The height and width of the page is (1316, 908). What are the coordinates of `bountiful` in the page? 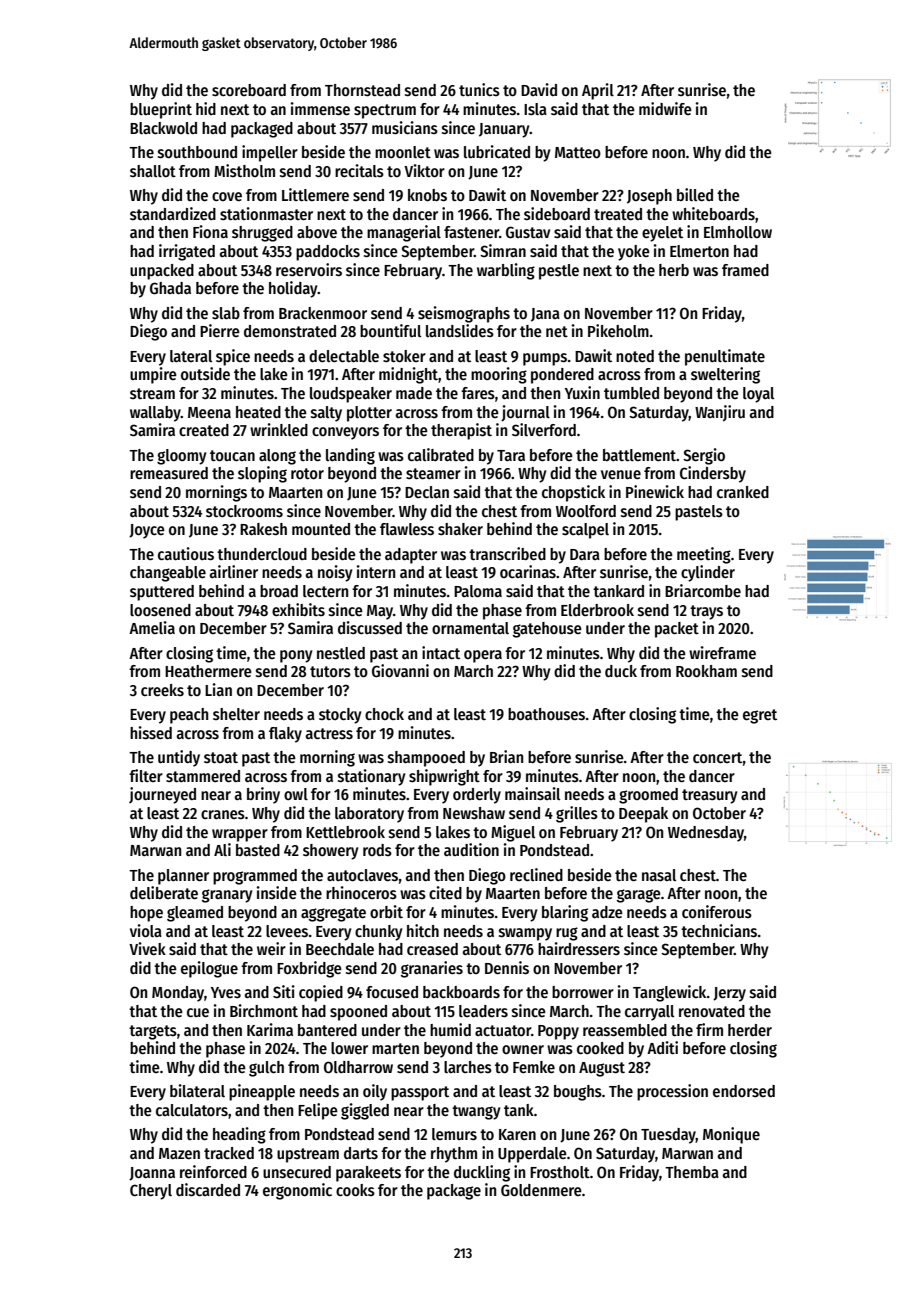 It's located at (390, 330).
